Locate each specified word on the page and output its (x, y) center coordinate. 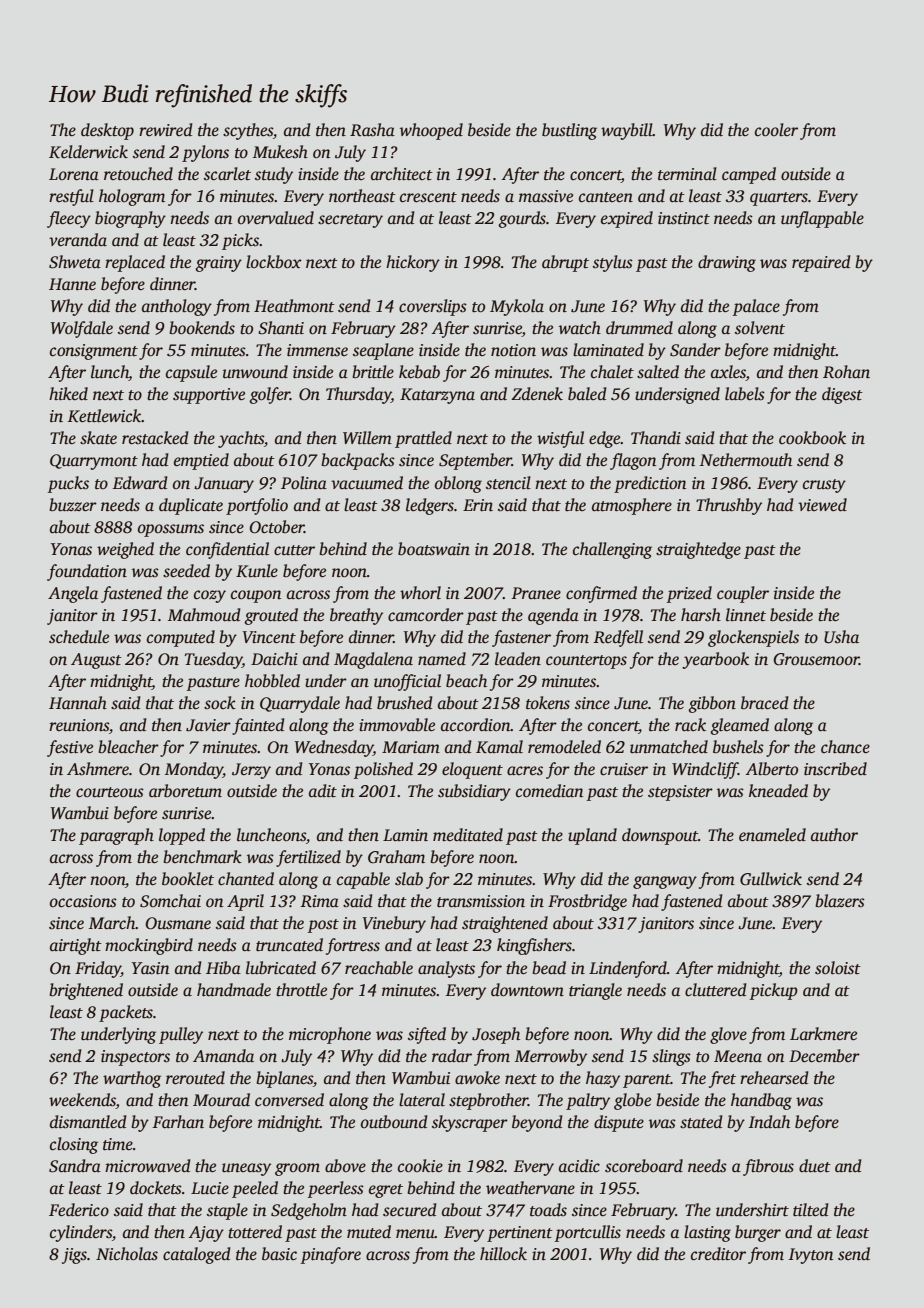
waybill (627, 131)
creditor (718, 1254)
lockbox (274, 262)
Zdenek (537, 394)
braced (765, 703)
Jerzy (251, 771)
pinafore (331, 1255)
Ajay (206, 1234)
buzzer (73, 505)
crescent (428, 197)
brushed (405, 703)
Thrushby (729, 506)
